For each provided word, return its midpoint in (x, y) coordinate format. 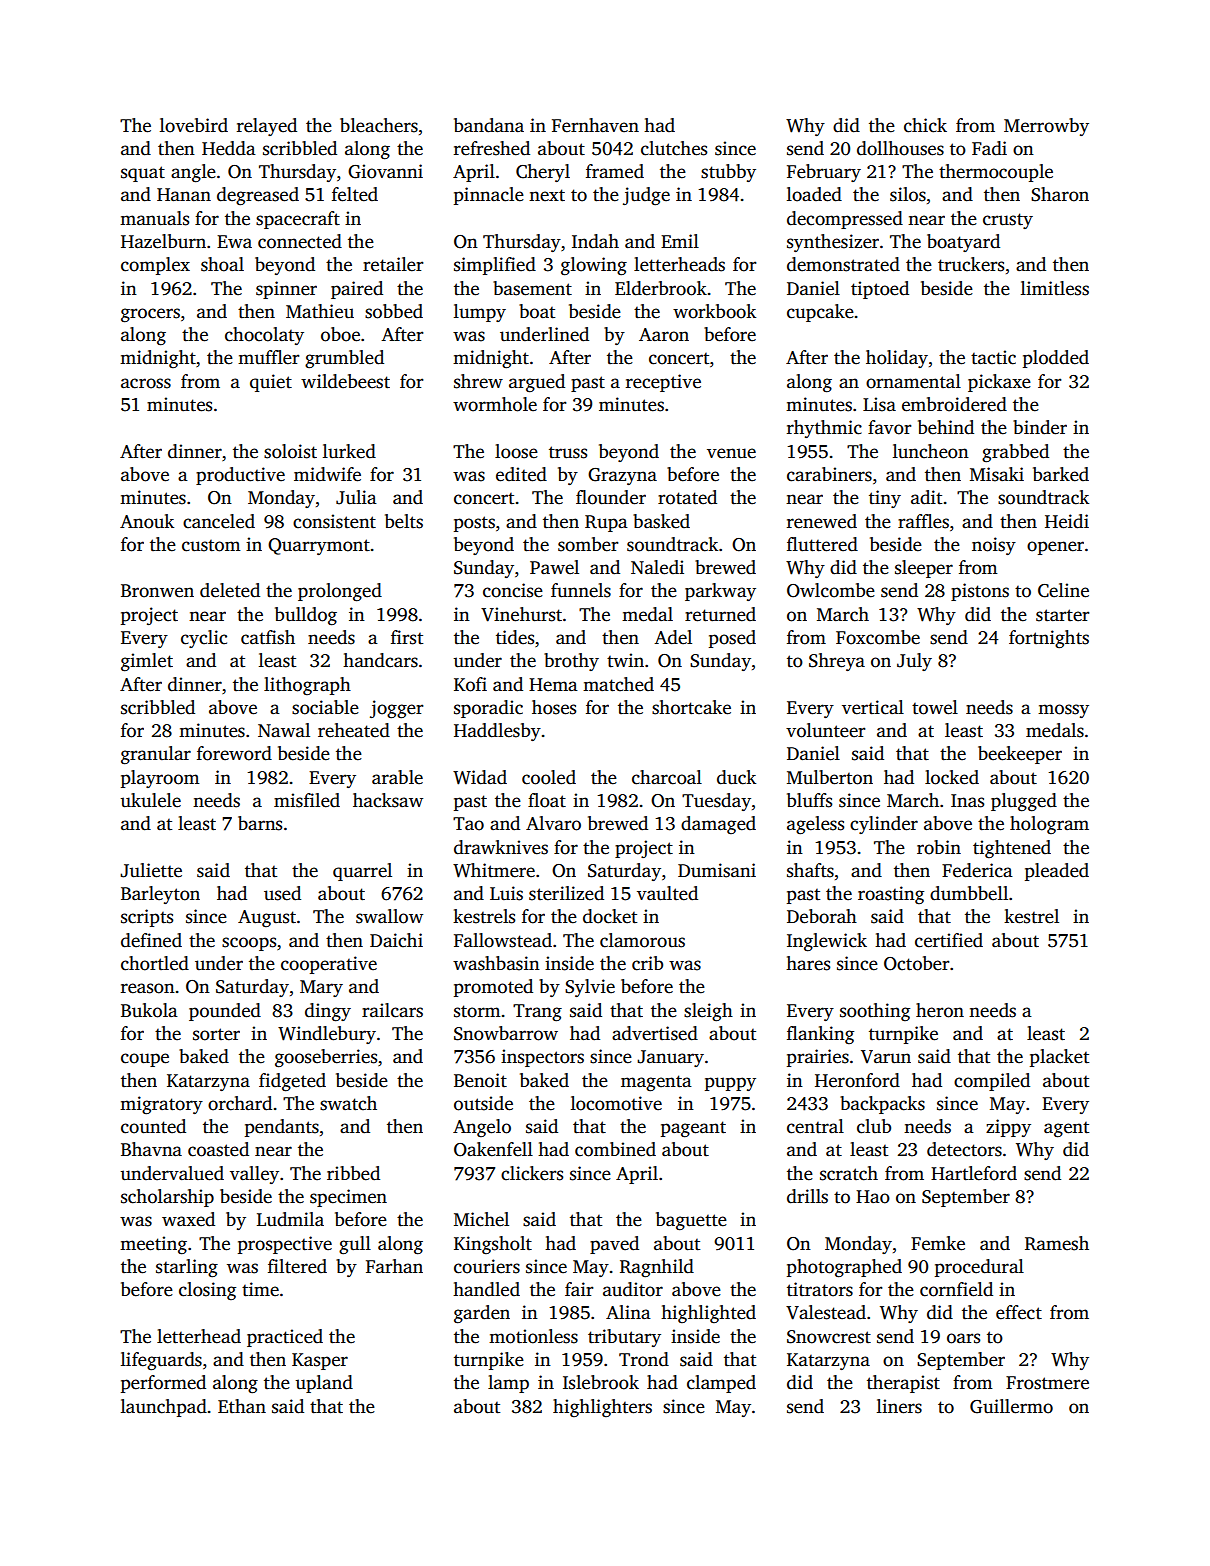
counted (153, 1126)
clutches (674, 148)
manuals (154, 218)
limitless (1055, 288)
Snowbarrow (506, 1033)
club (874, 1126)
